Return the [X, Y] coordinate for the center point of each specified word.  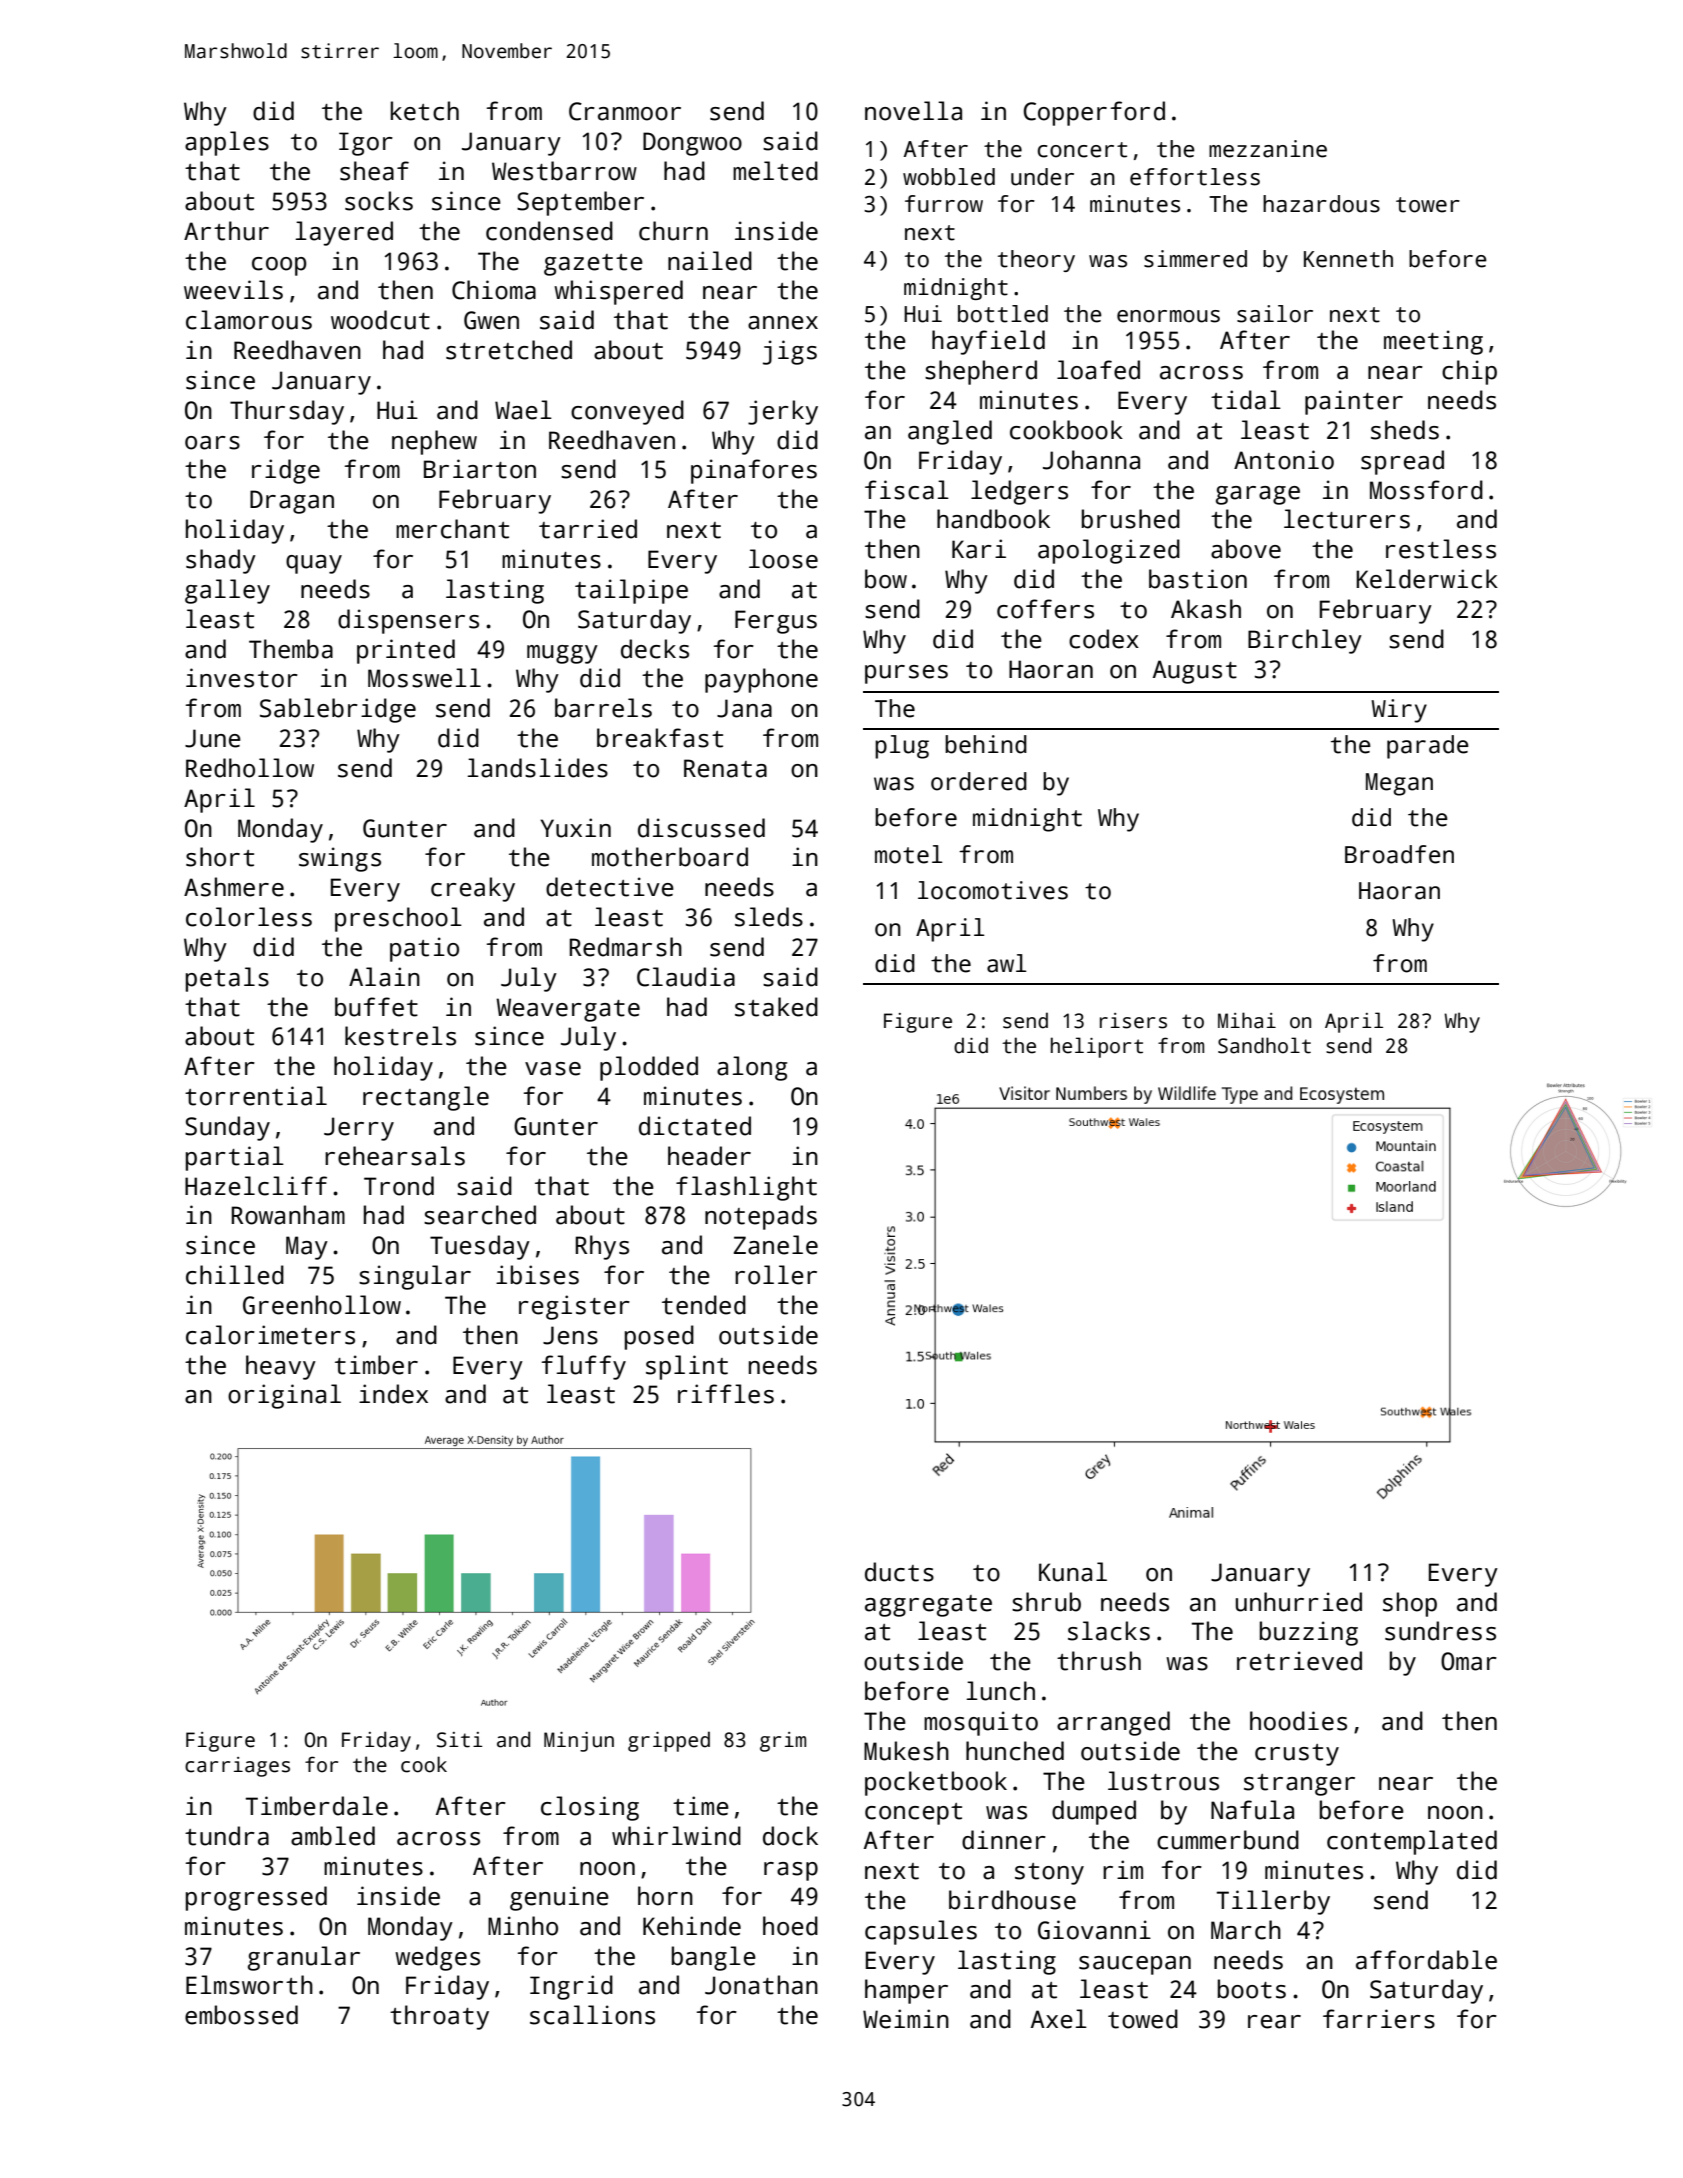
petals [227, 979]
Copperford [1094, 113]
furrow [944, 204]
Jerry [359, 1129]
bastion [1198, 579]
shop [1410, 1604]
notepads [761, 1217]
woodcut [380, 320]
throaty [439, 2017]
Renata [725, 768]
